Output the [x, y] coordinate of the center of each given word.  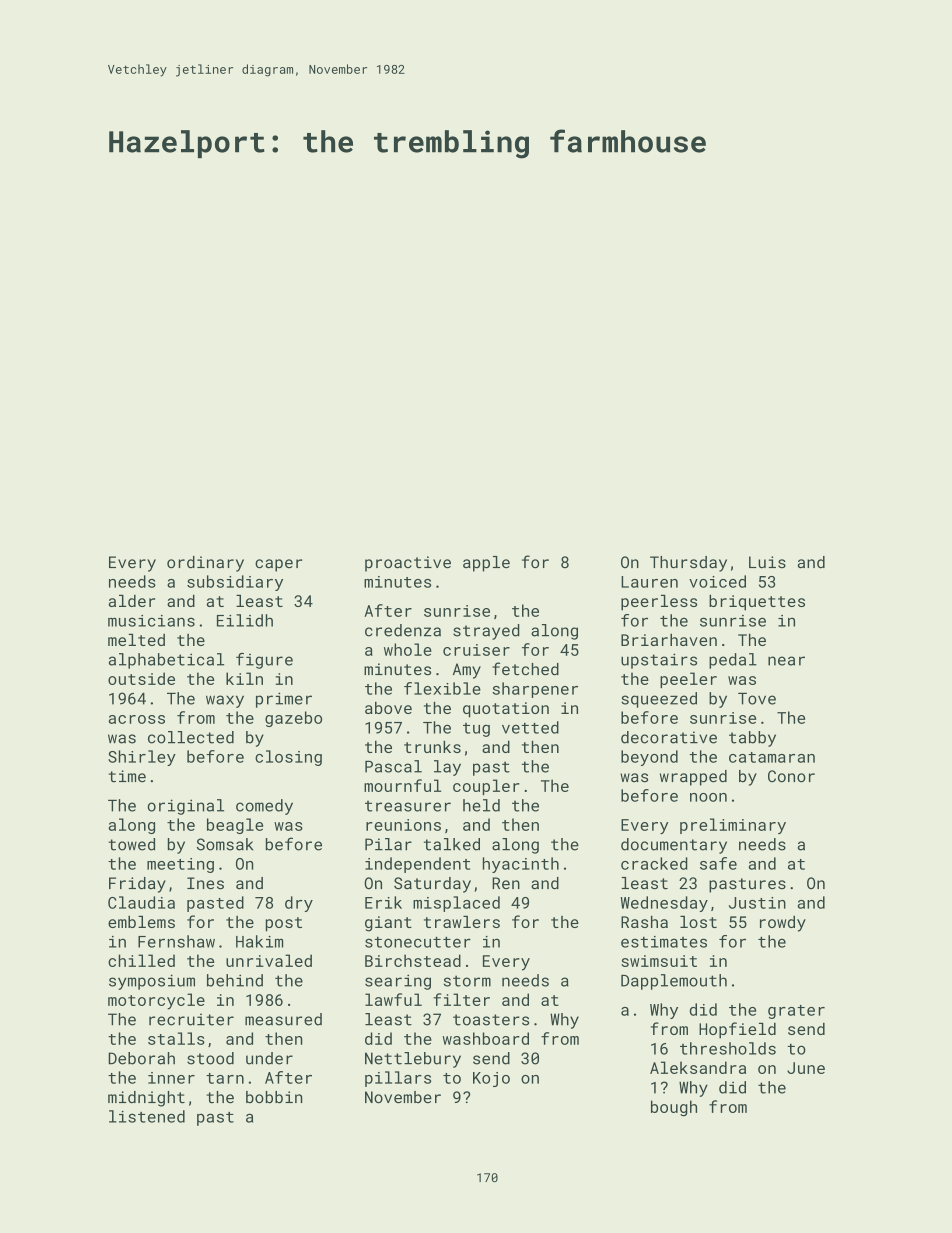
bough [674, 1108]
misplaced [456, 904]
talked [452, 844]
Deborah [141, 1058]
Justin [757, 903]
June [806, 1068]
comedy [264, 807]
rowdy [783, 923]
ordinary [205, 564]
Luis [767, 562]
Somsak [225, 844]
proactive [408, 564]
